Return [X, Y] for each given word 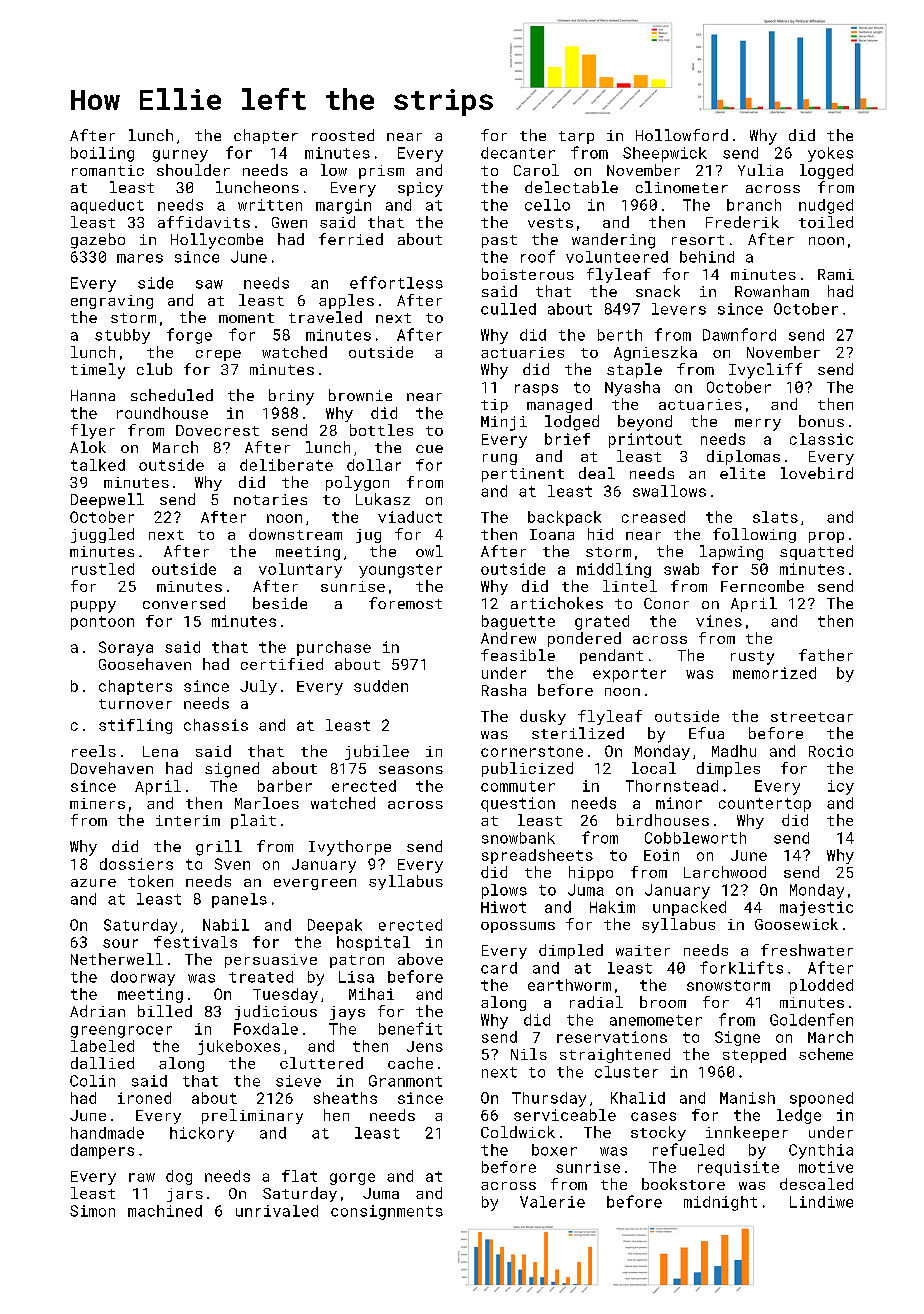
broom [663, 1002]
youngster [400, 571]
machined [165, 1211]
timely [98, 371]
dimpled [571, 951]
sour [120, 943]
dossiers [136, 864]
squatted [816, 552]
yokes [830, 154]
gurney [180, 156]
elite [742, 473]
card [499, 968]
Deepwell [107, 500]
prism [381, 172]
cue [429, 449]
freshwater [807, 950]
